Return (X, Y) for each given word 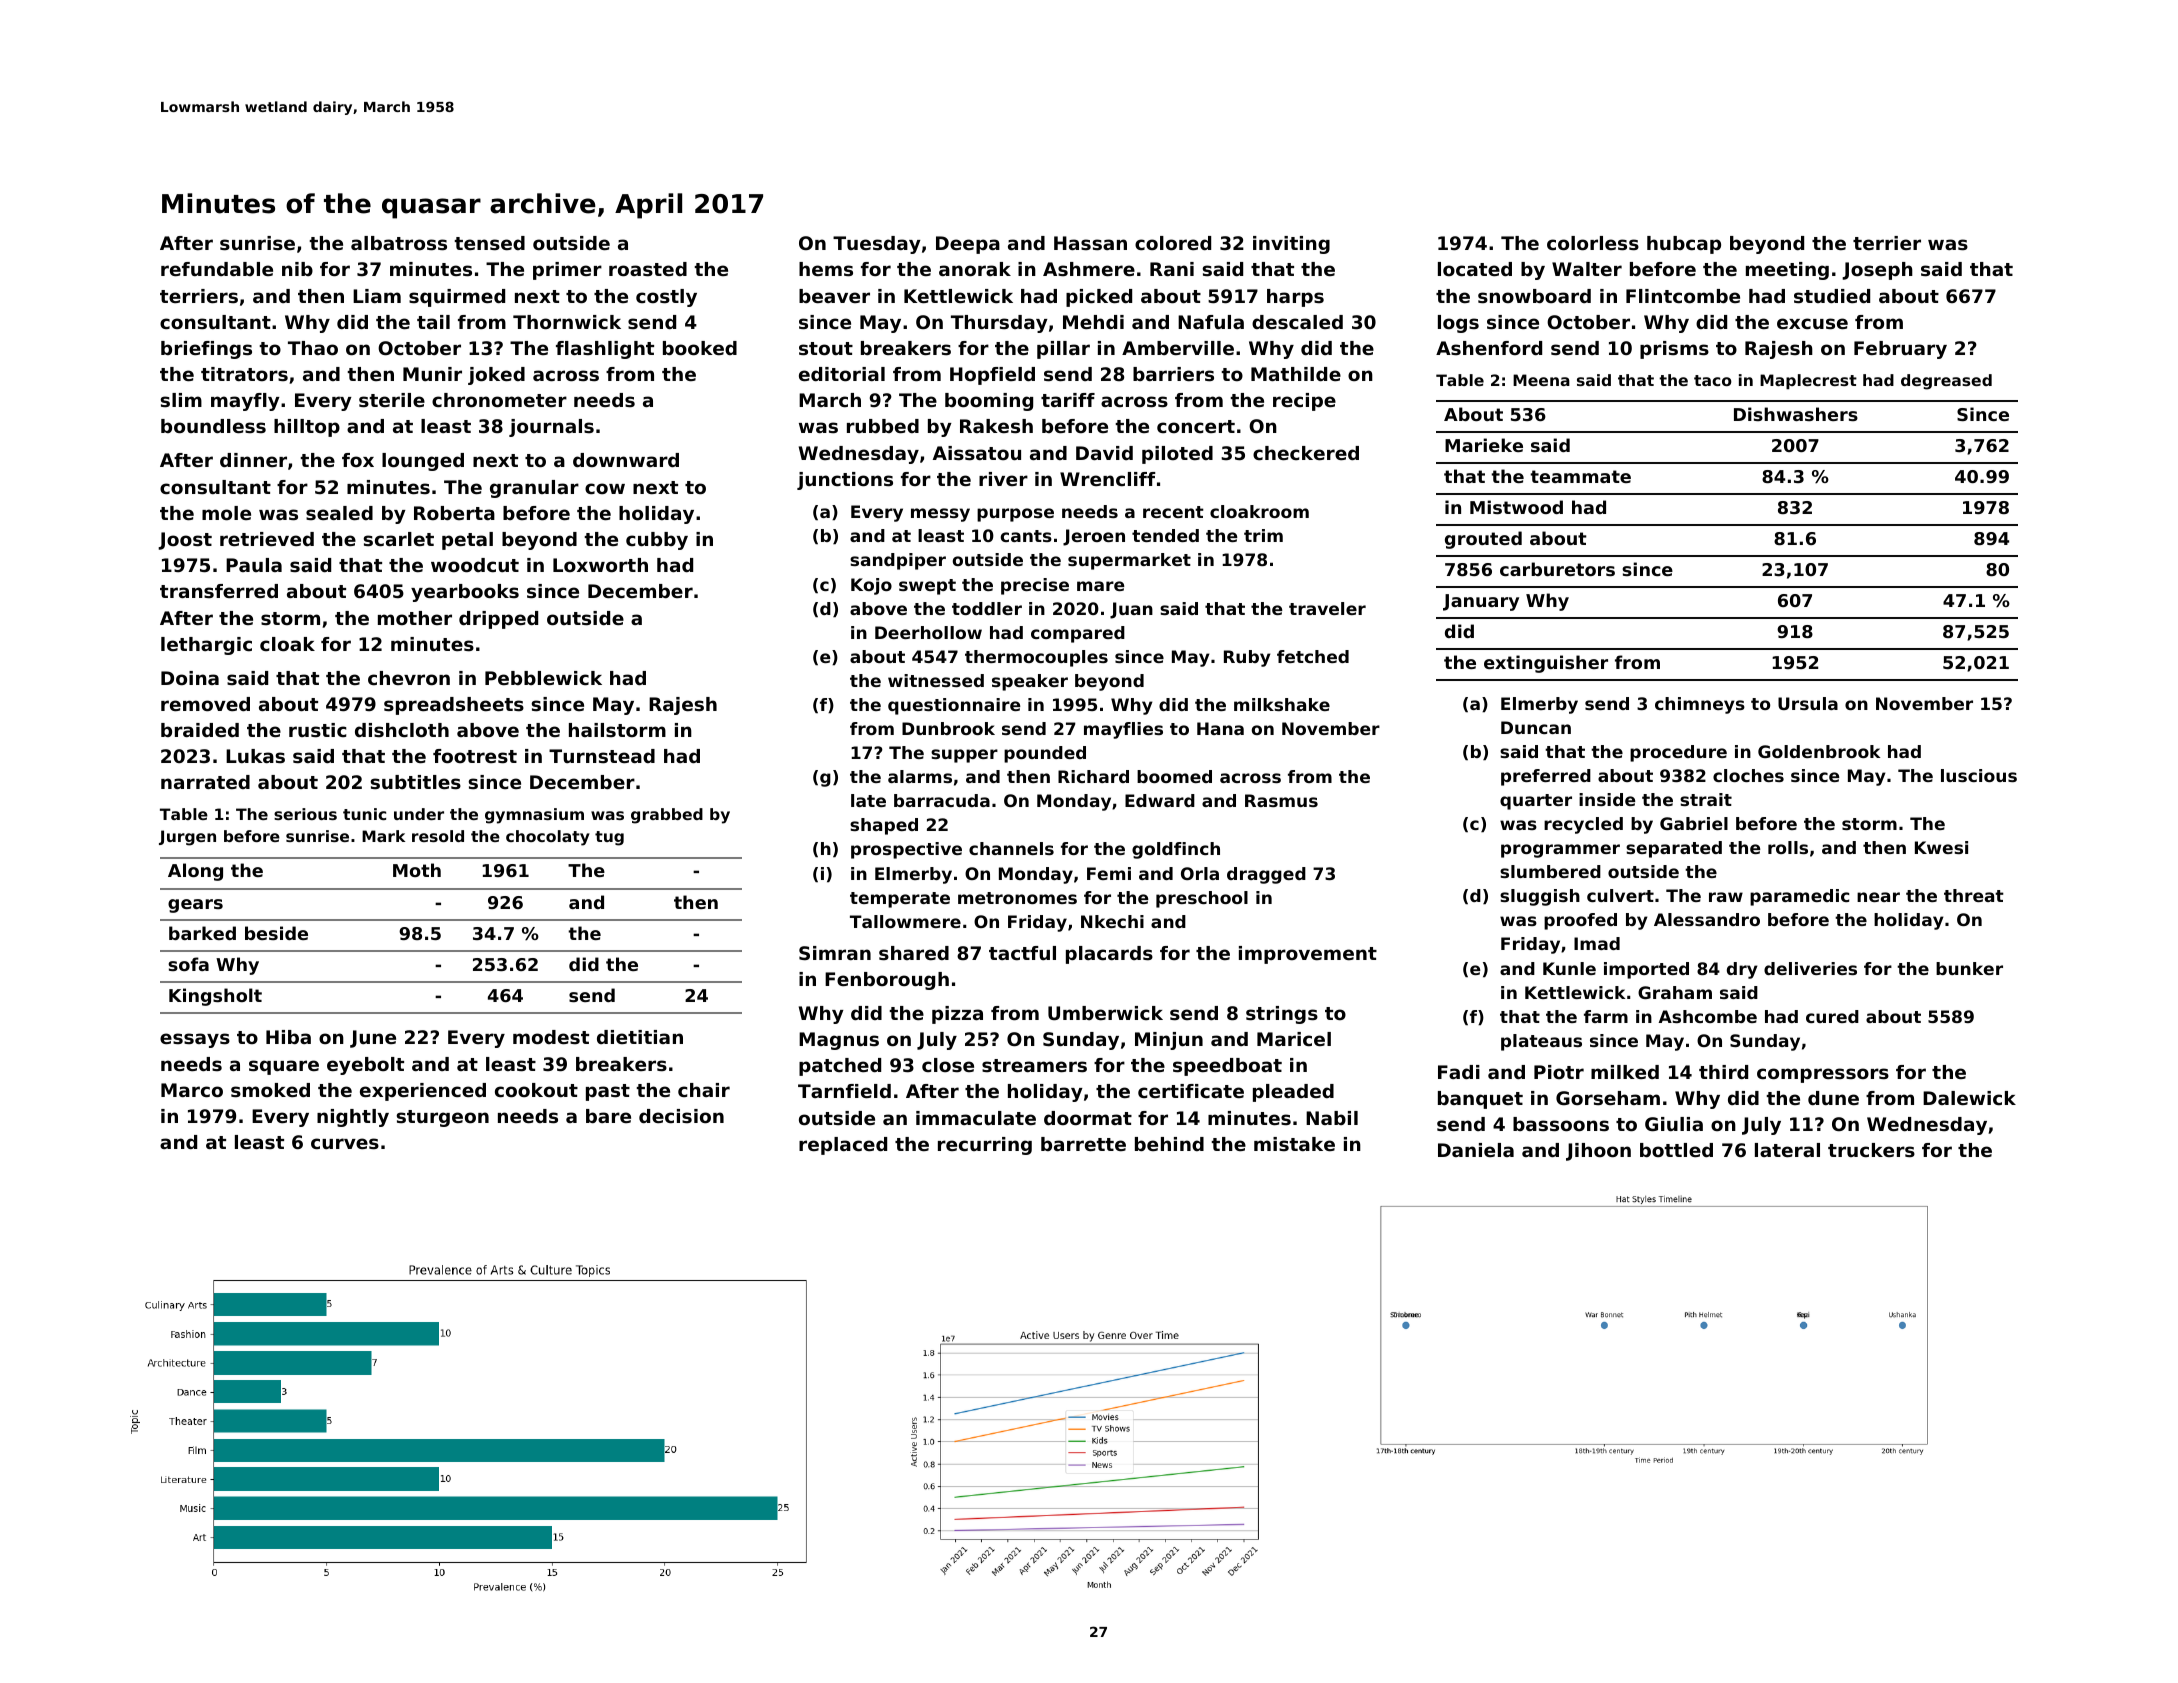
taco (1713, 380)
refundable (217, 269)
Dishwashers (1796, 414)
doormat (1088, 1118)
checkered (1306, 453)
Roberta (454, 513)
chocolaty (548, 838)
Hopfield (992, 376)
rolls (1788, 847)
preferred (1546, 777)
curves (345, 1143)
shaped (884, 826)
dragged (1266, 875)
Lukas (255, 756)
